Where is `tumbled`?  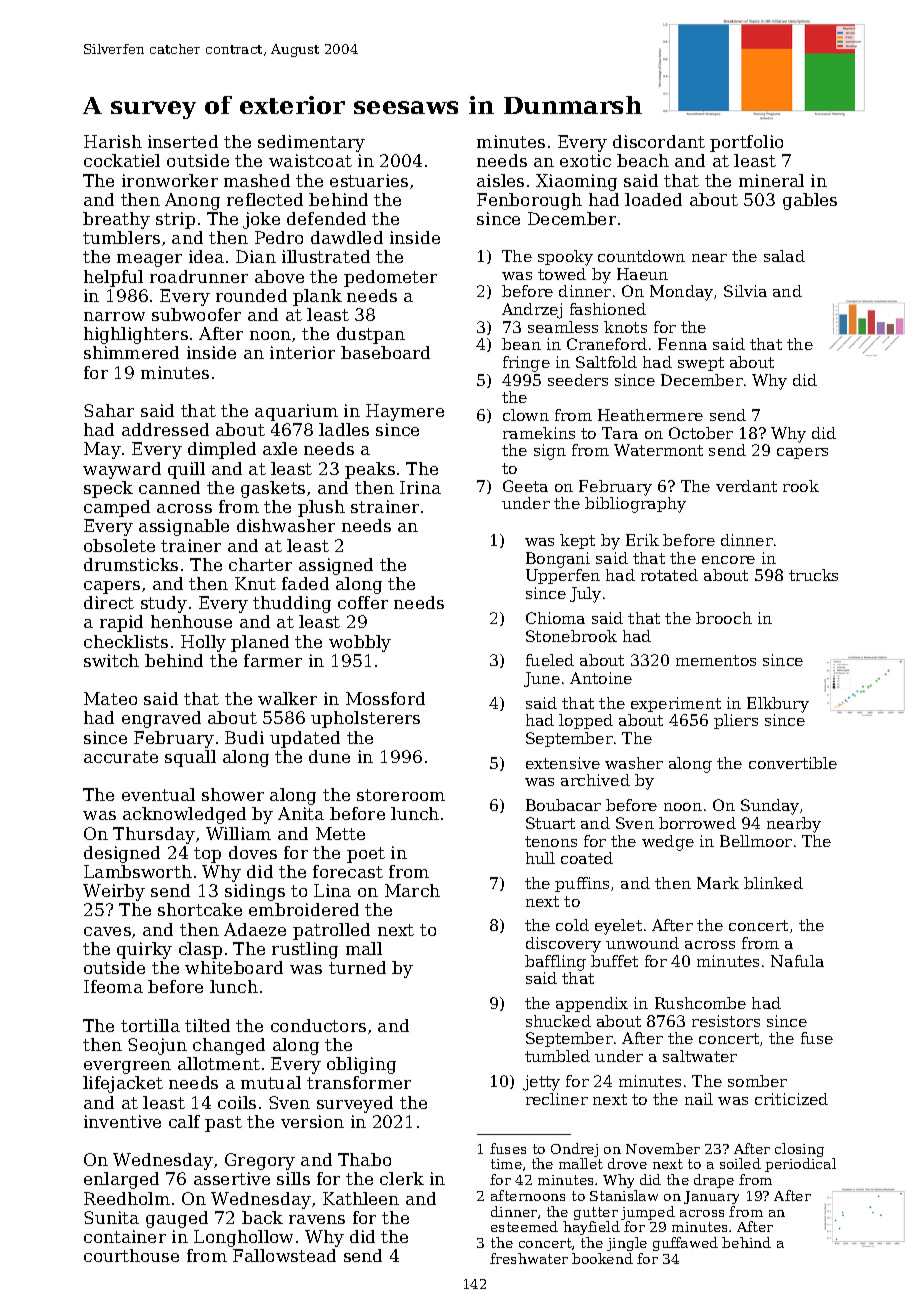
tumbled is located at coordinates (557, 1056).
